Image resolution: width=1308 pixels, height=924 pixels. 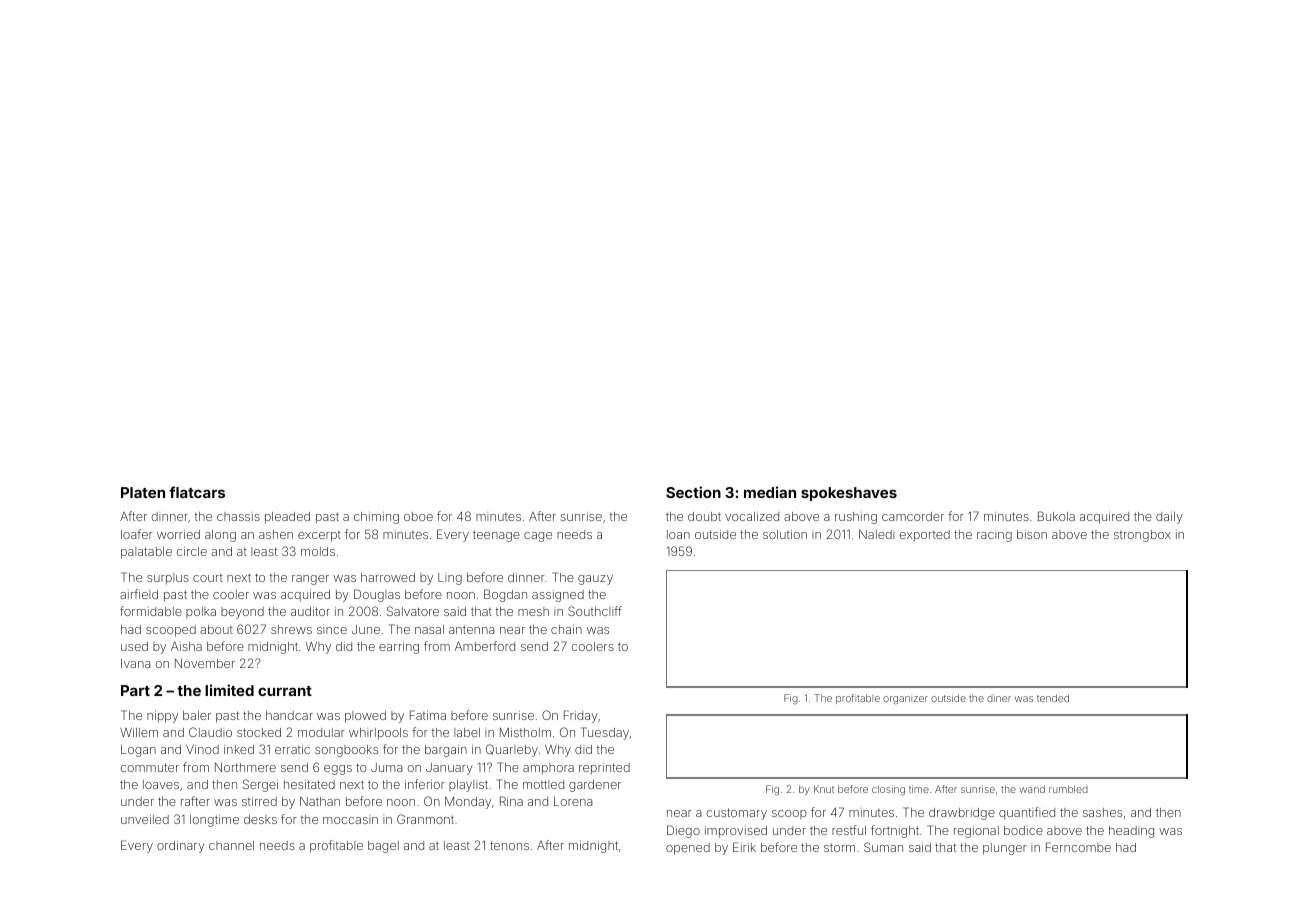 What do you see at coordinates (883, 847) in the document?
I see `Suman` at bounding box center [883, 847].
